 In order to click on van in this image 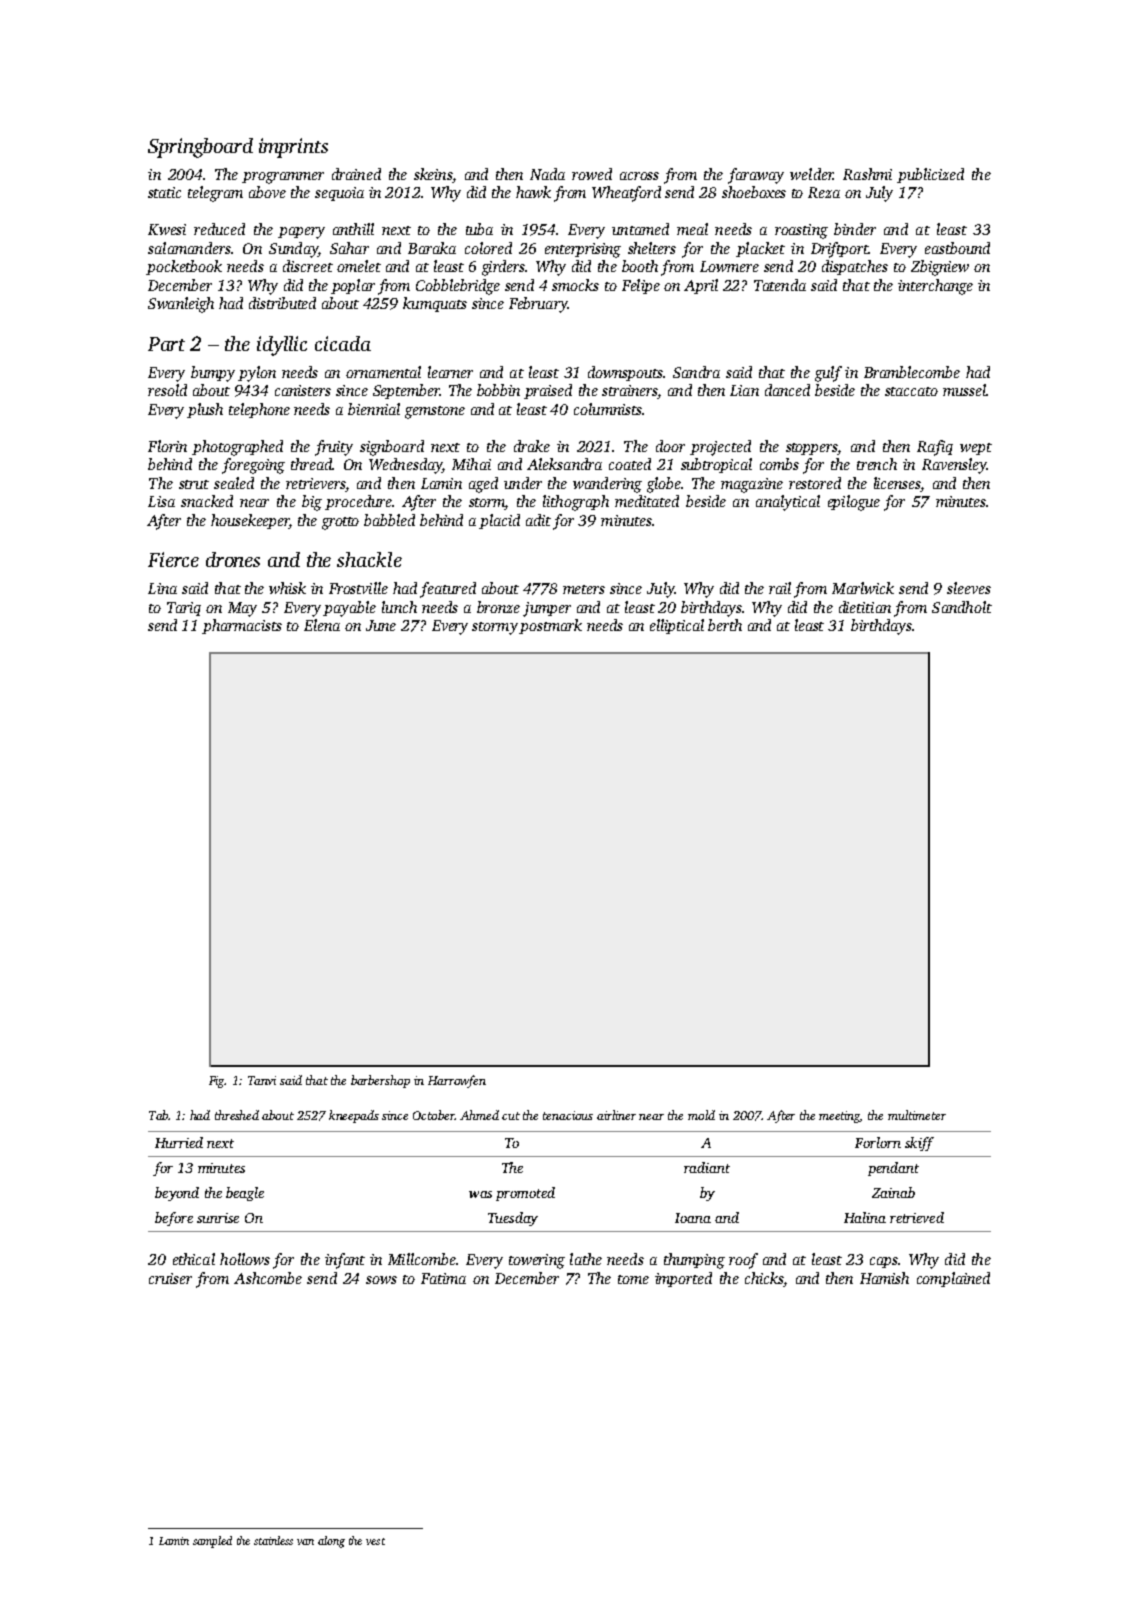, I will do `click(305, 1542)`.
